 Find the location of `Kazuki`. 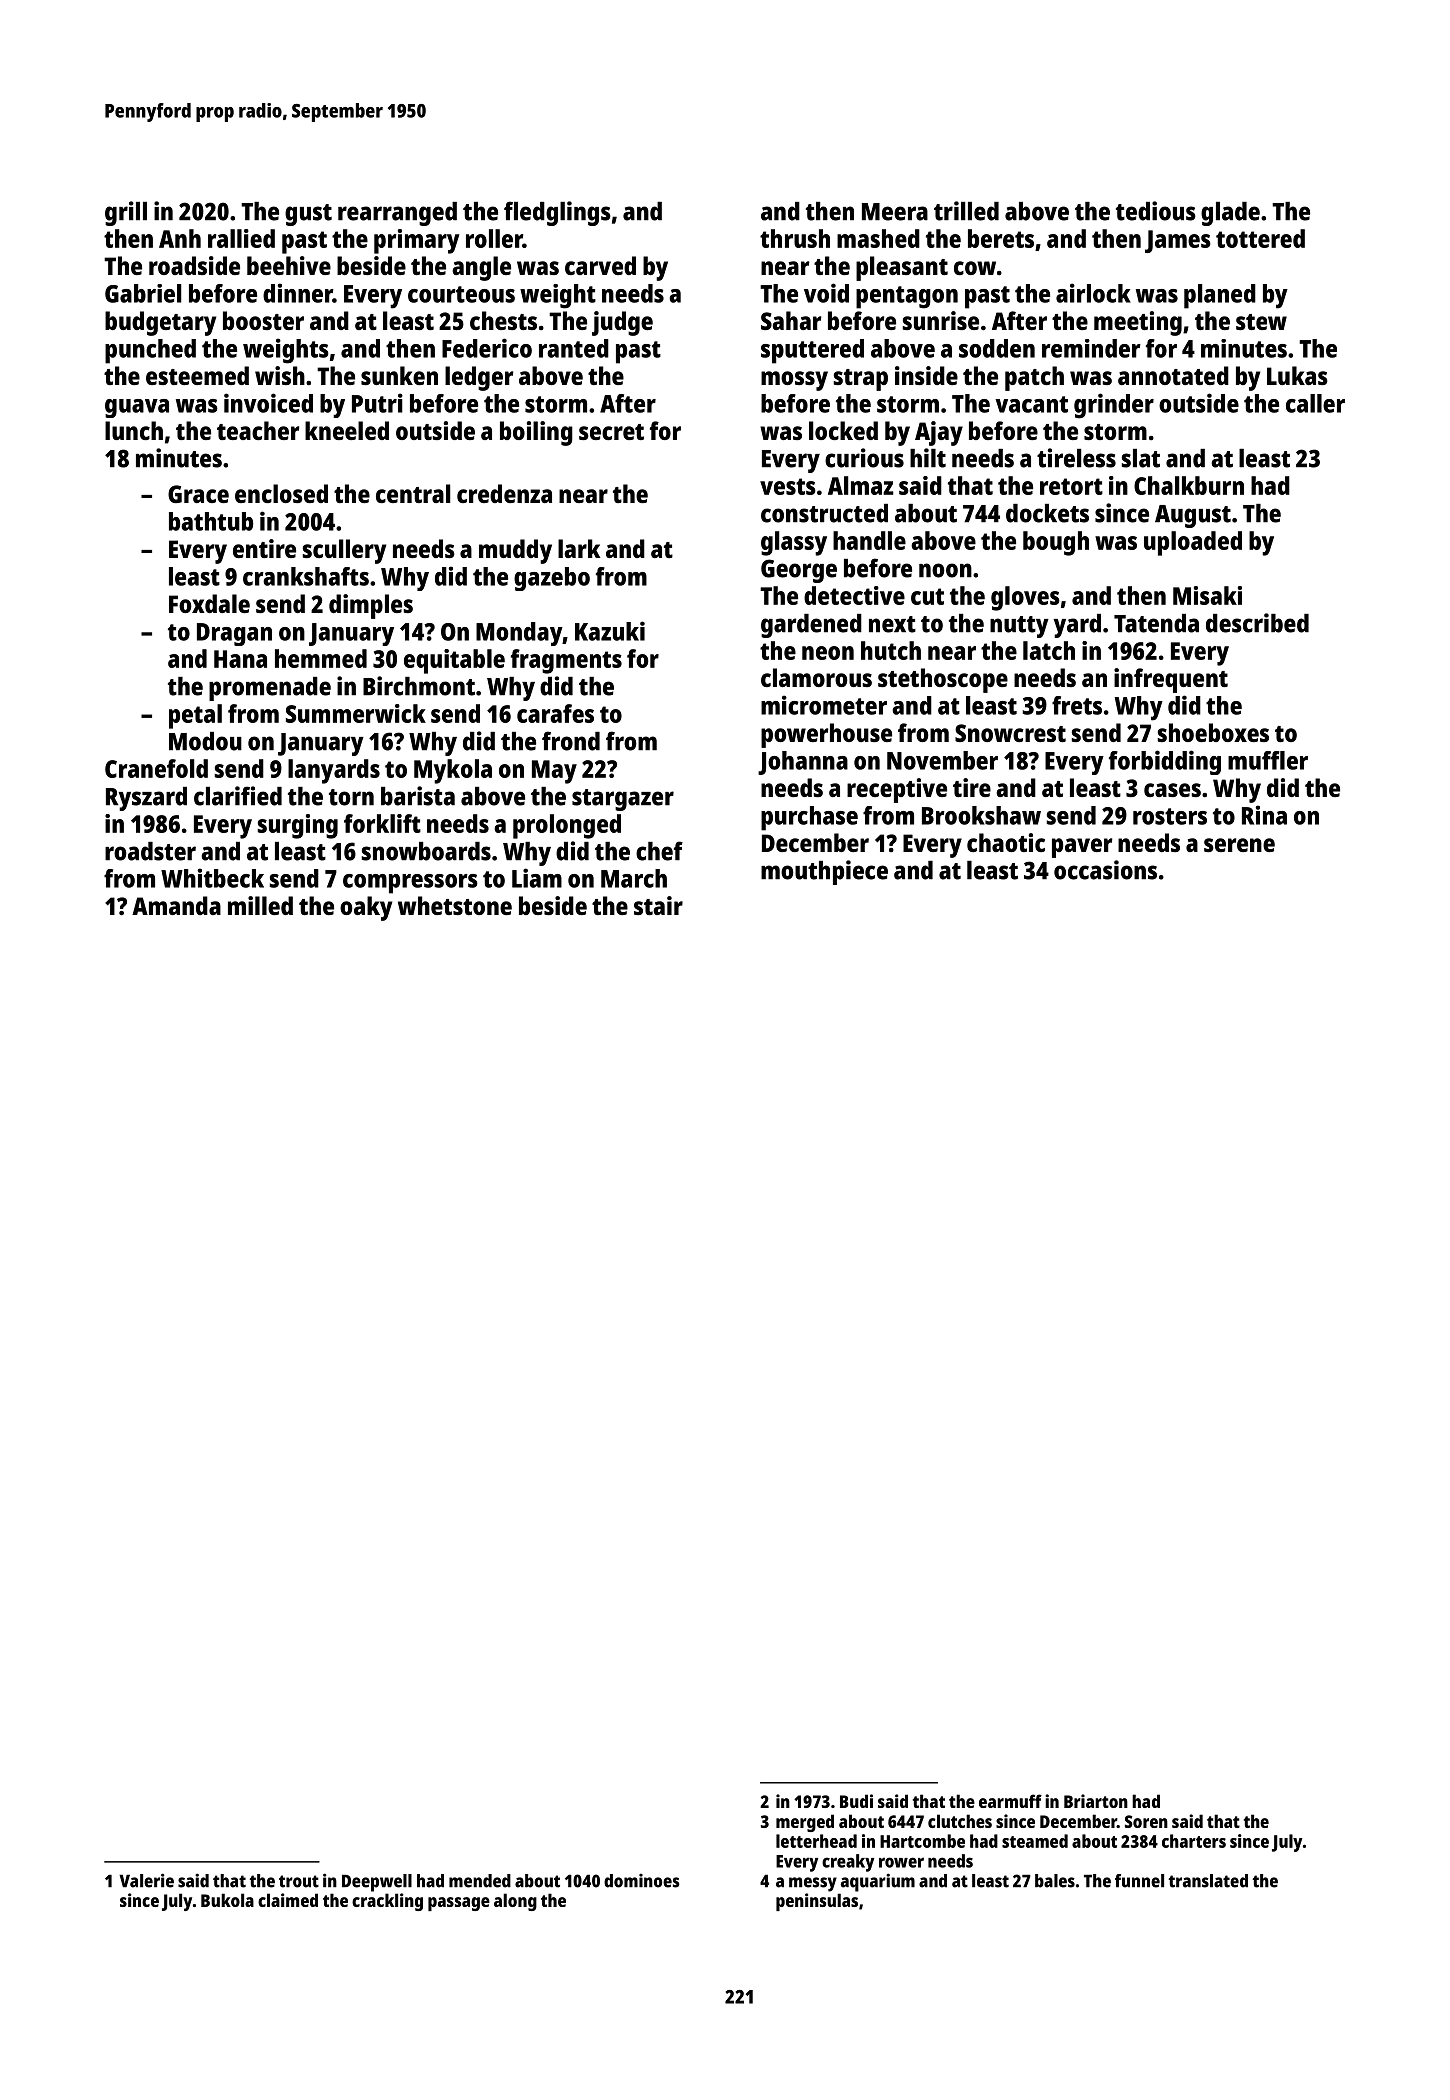

Kazuki is located at coordinates (610, 631).
